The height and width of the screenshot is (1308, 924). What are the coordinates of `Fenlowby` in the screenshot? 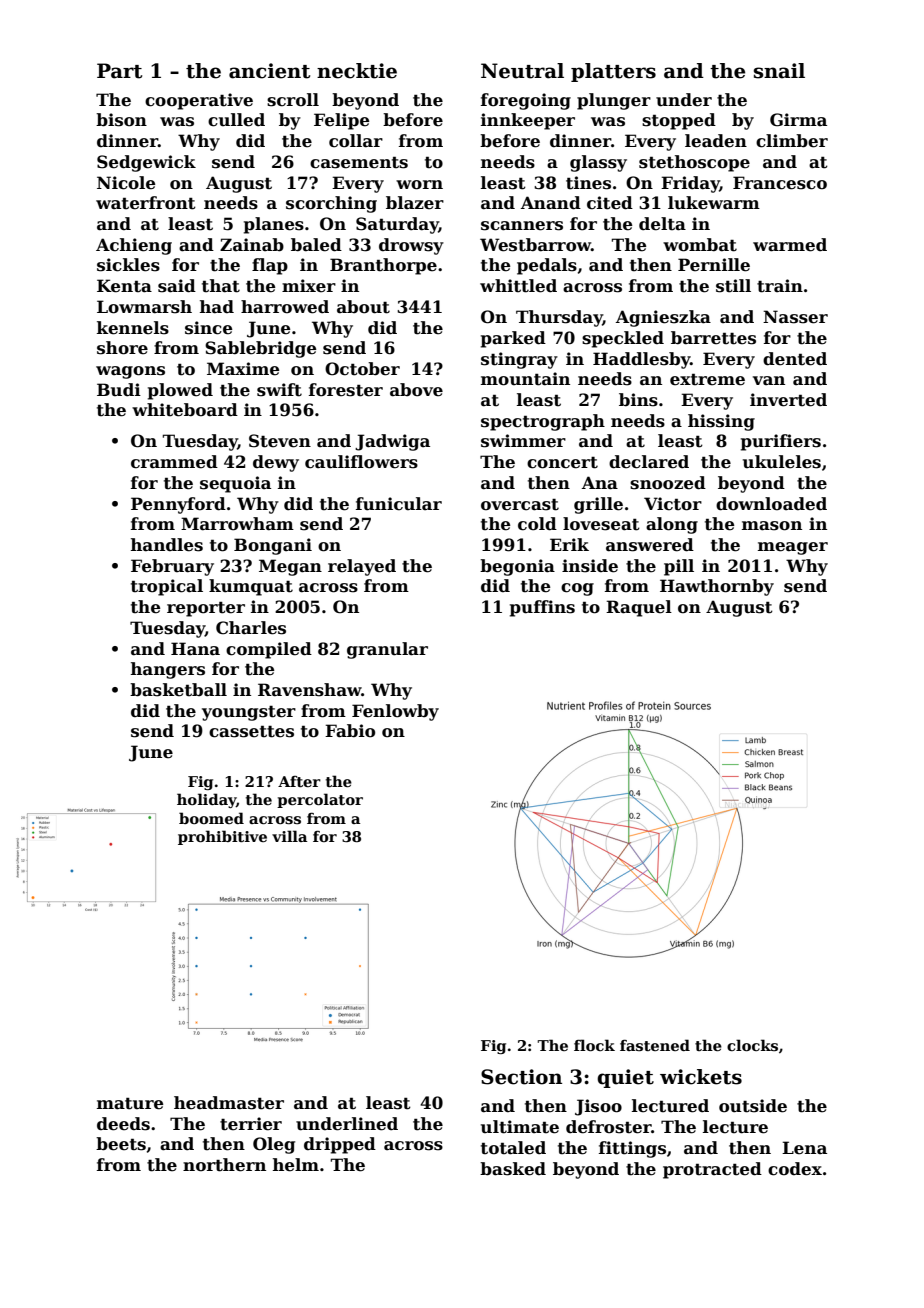 It's located at (395, 712).
